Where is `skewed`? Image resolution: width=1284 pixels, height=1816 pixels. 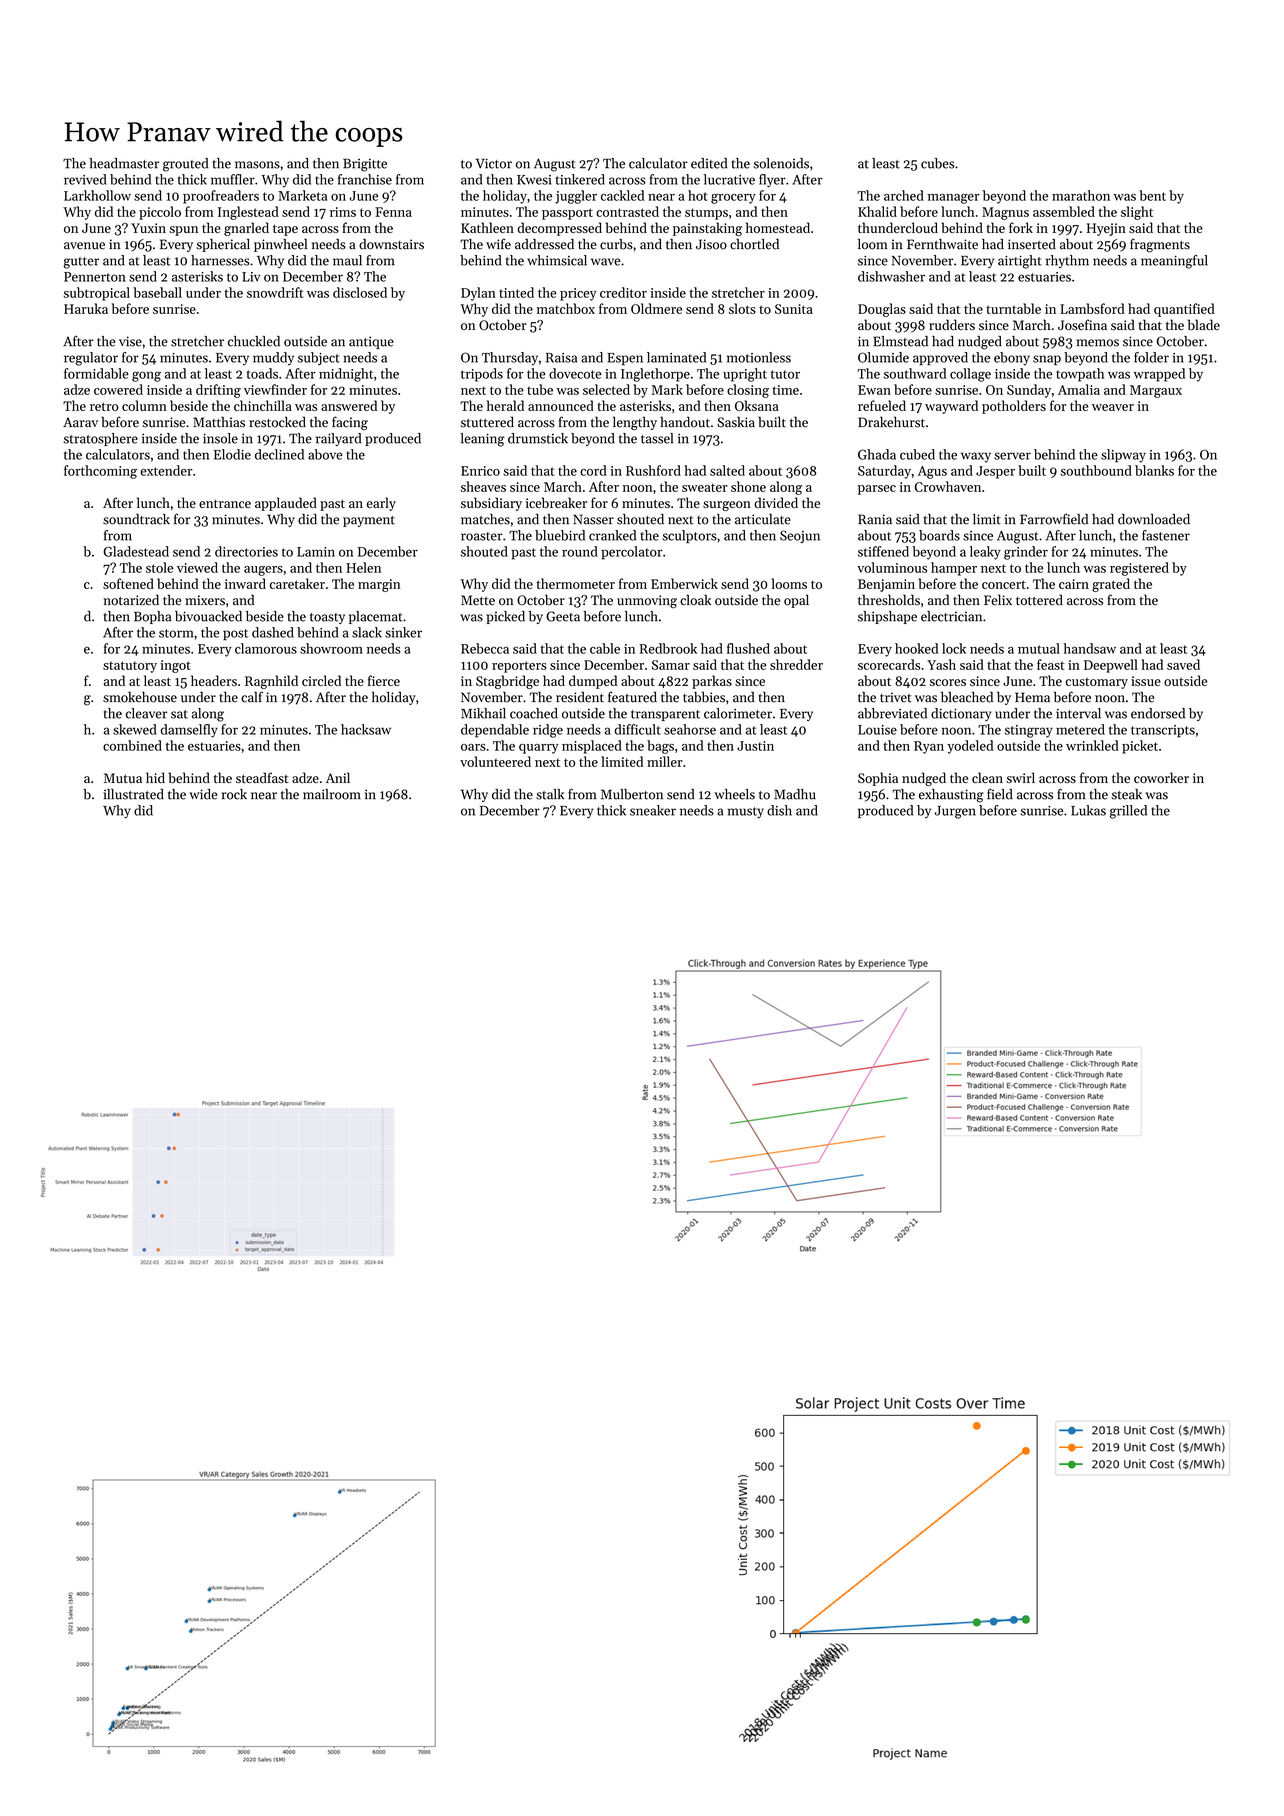 skewed is located at coordinates (135, 729).
